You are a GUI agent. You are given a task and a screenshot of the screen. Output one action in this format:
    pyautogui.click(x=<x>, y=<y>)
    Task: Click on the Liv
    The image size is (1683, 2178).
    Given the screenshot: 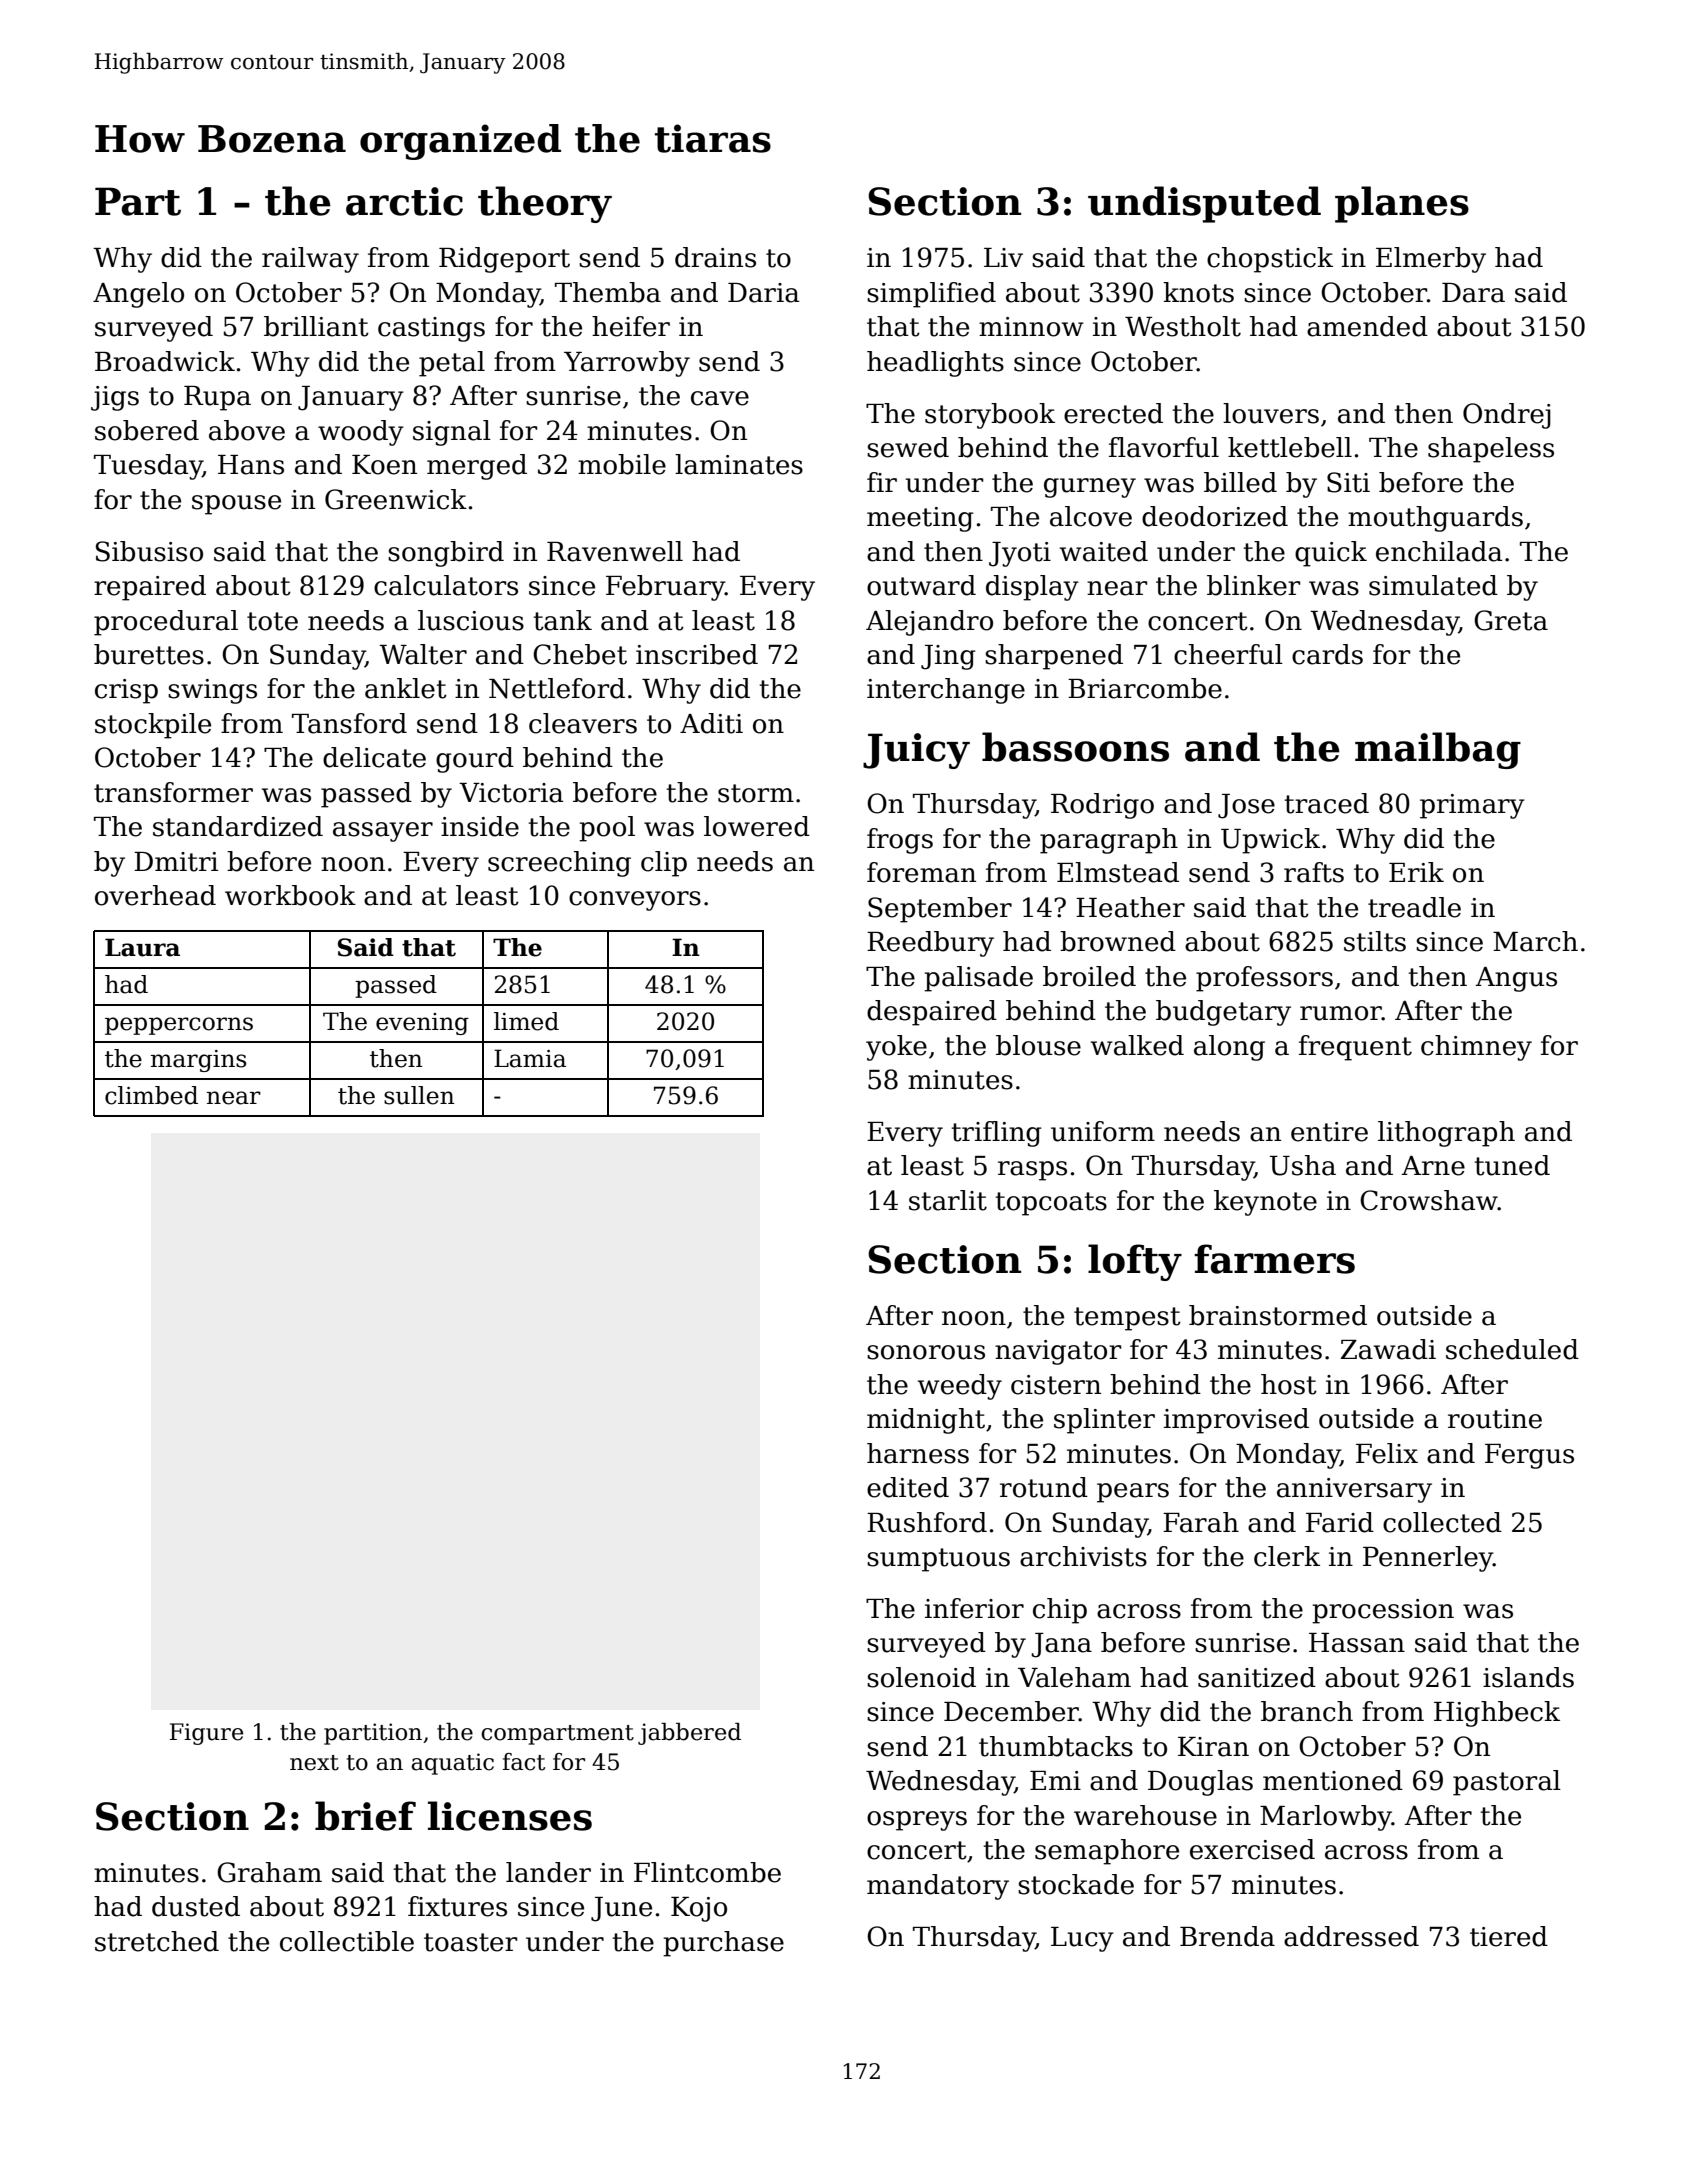 What is the action you would take?
    pyautogui.click(x=1003, y=257)
